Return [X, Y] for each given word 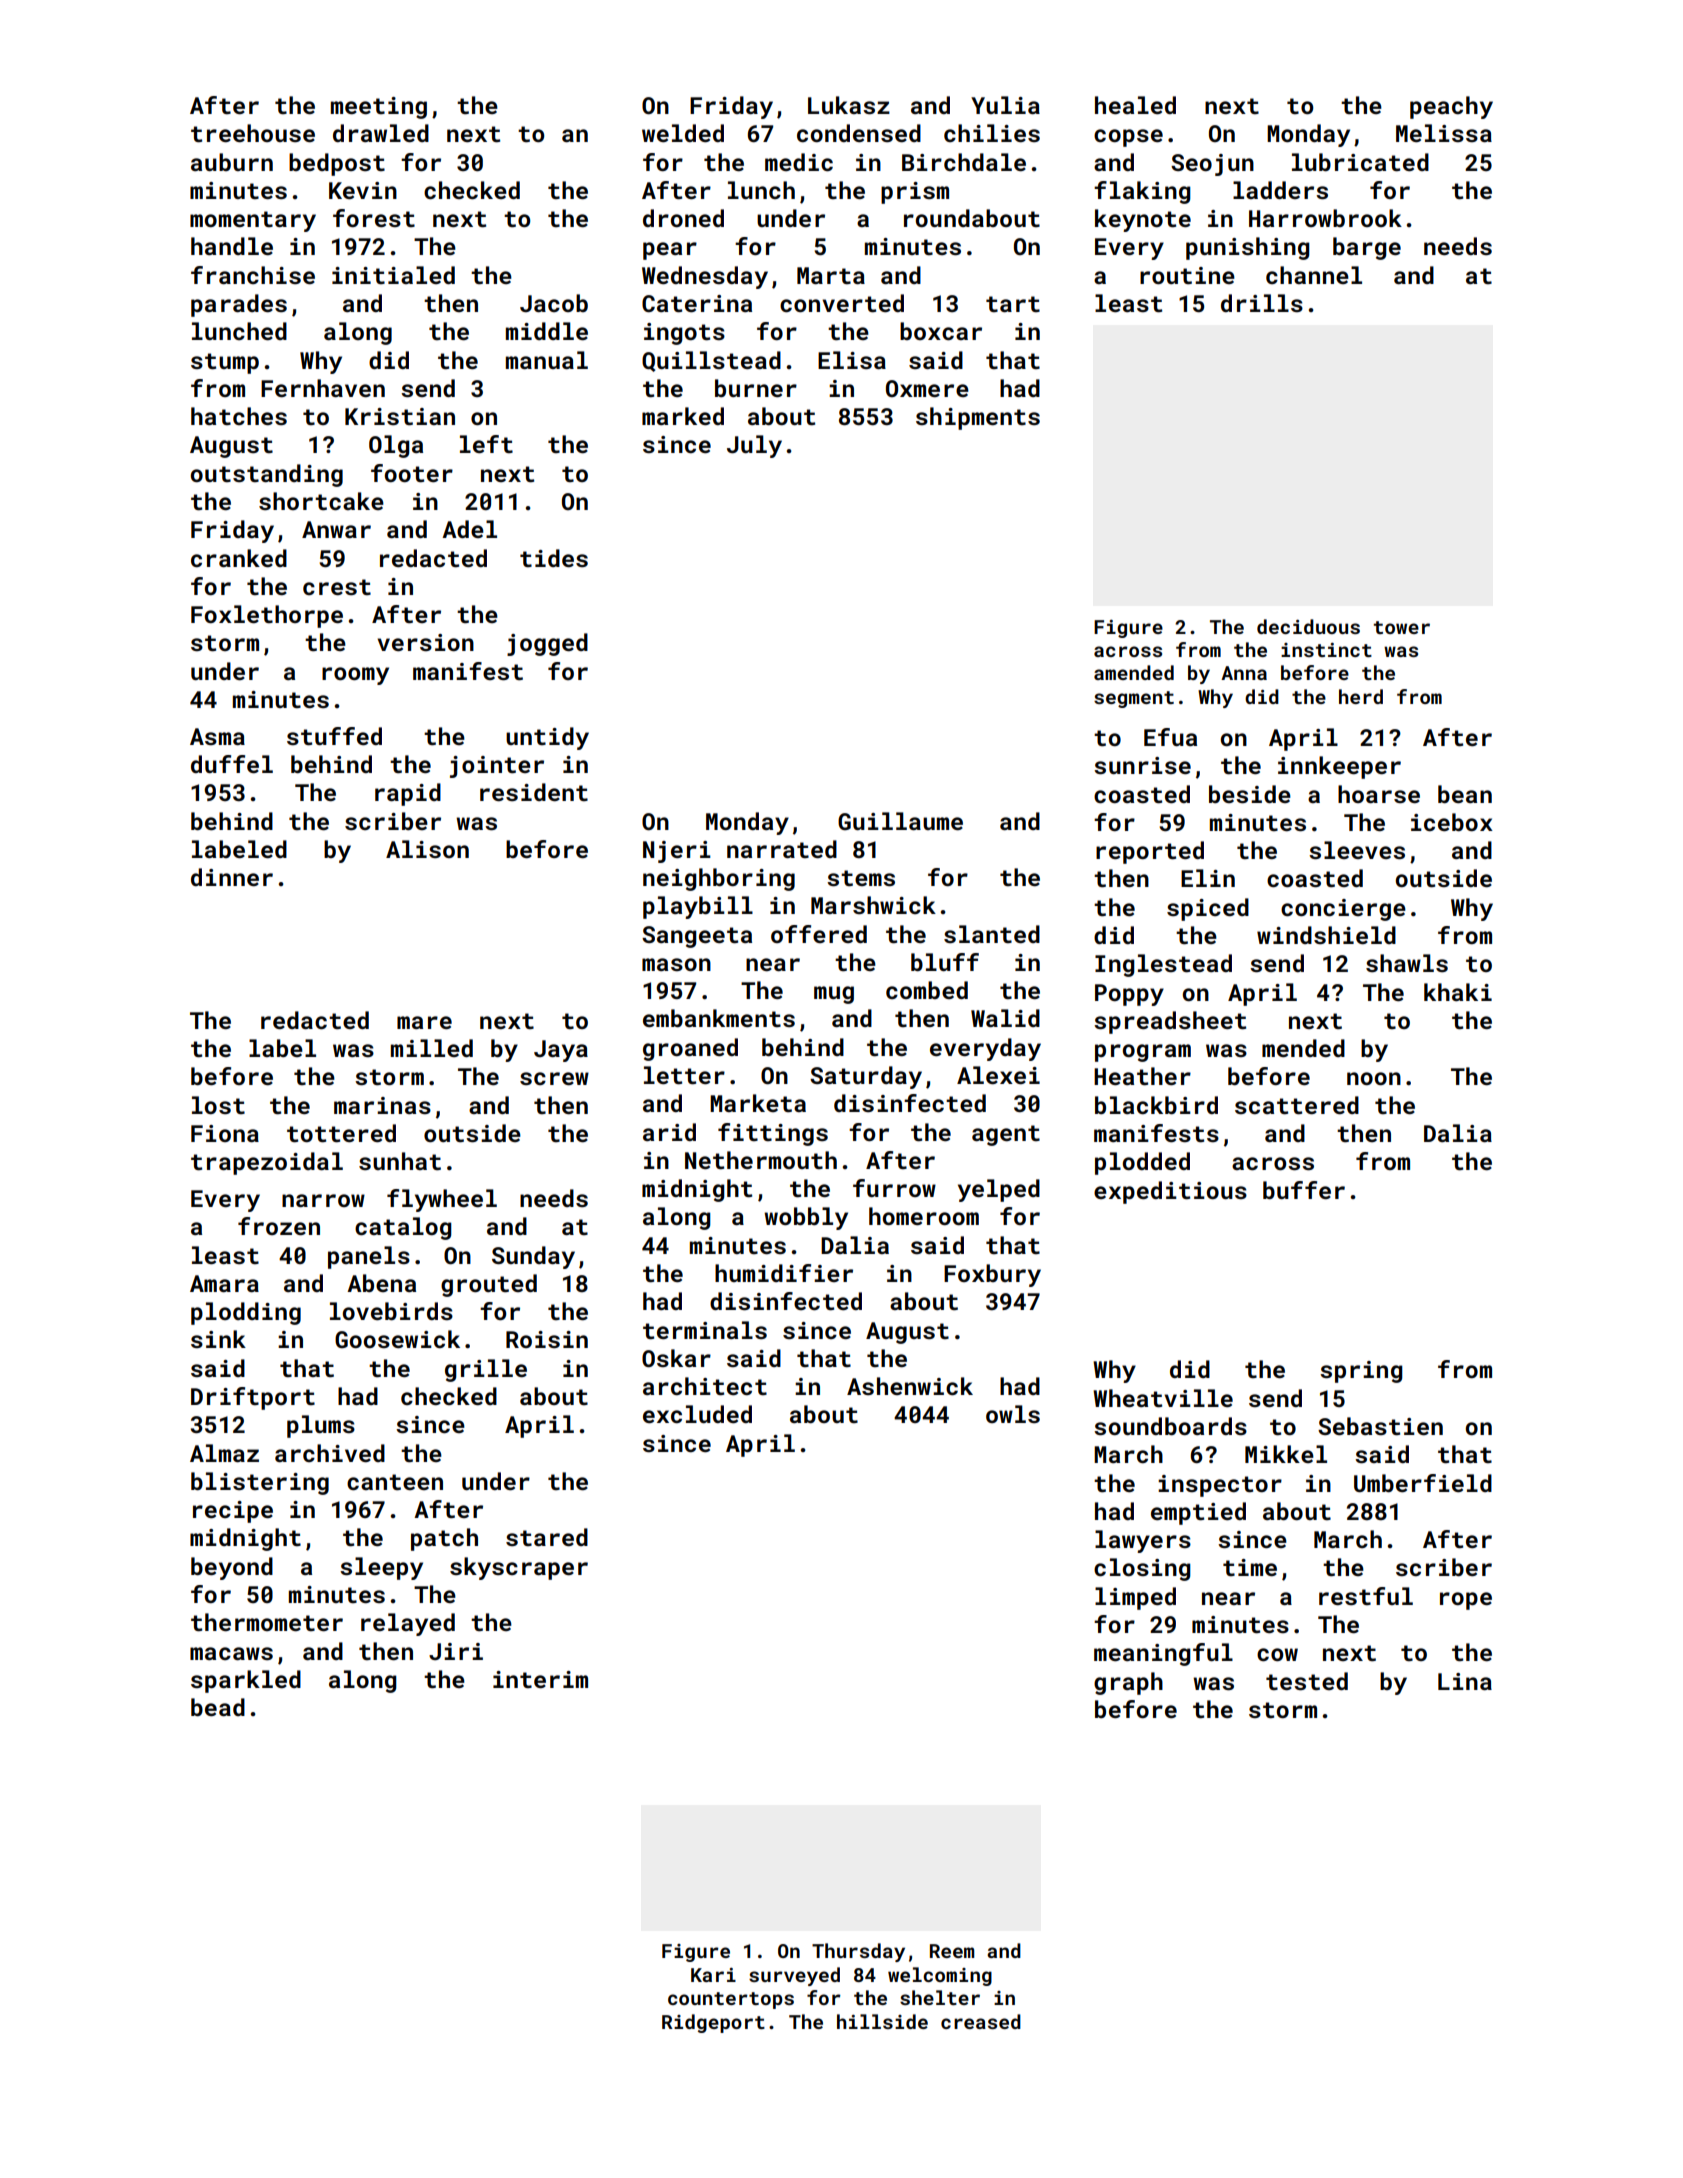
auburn [232, 162]
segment [1134, 699]
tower [1402, 627]
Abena [381, 1283]
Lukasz [849, 105]
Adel [469, 529]
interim [540, 1679]
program [1143, 1053]
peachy [1451, 107]
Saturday [866, 1077]
